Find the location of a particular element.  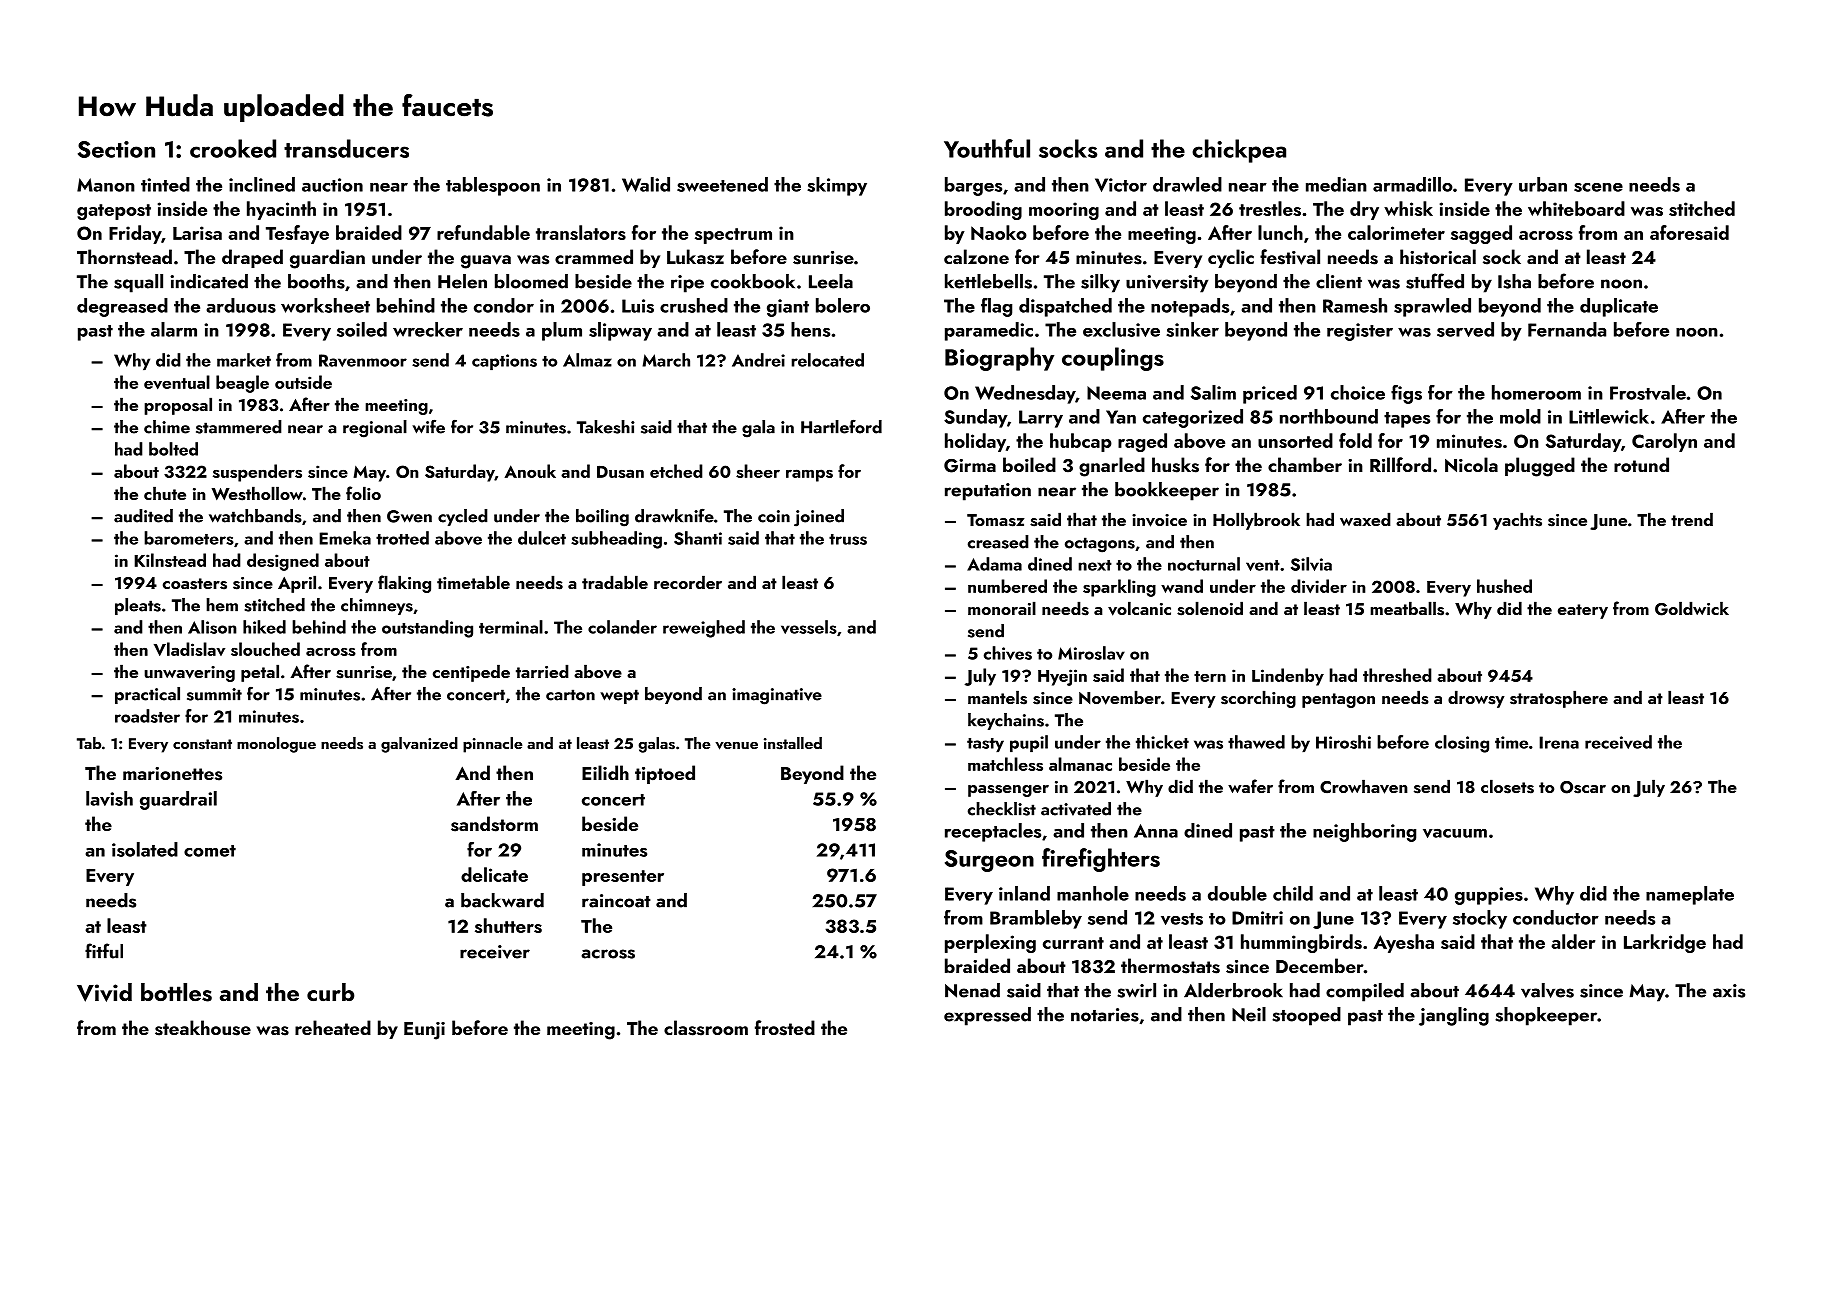

Youthful is located at coordinates (987, 148).
